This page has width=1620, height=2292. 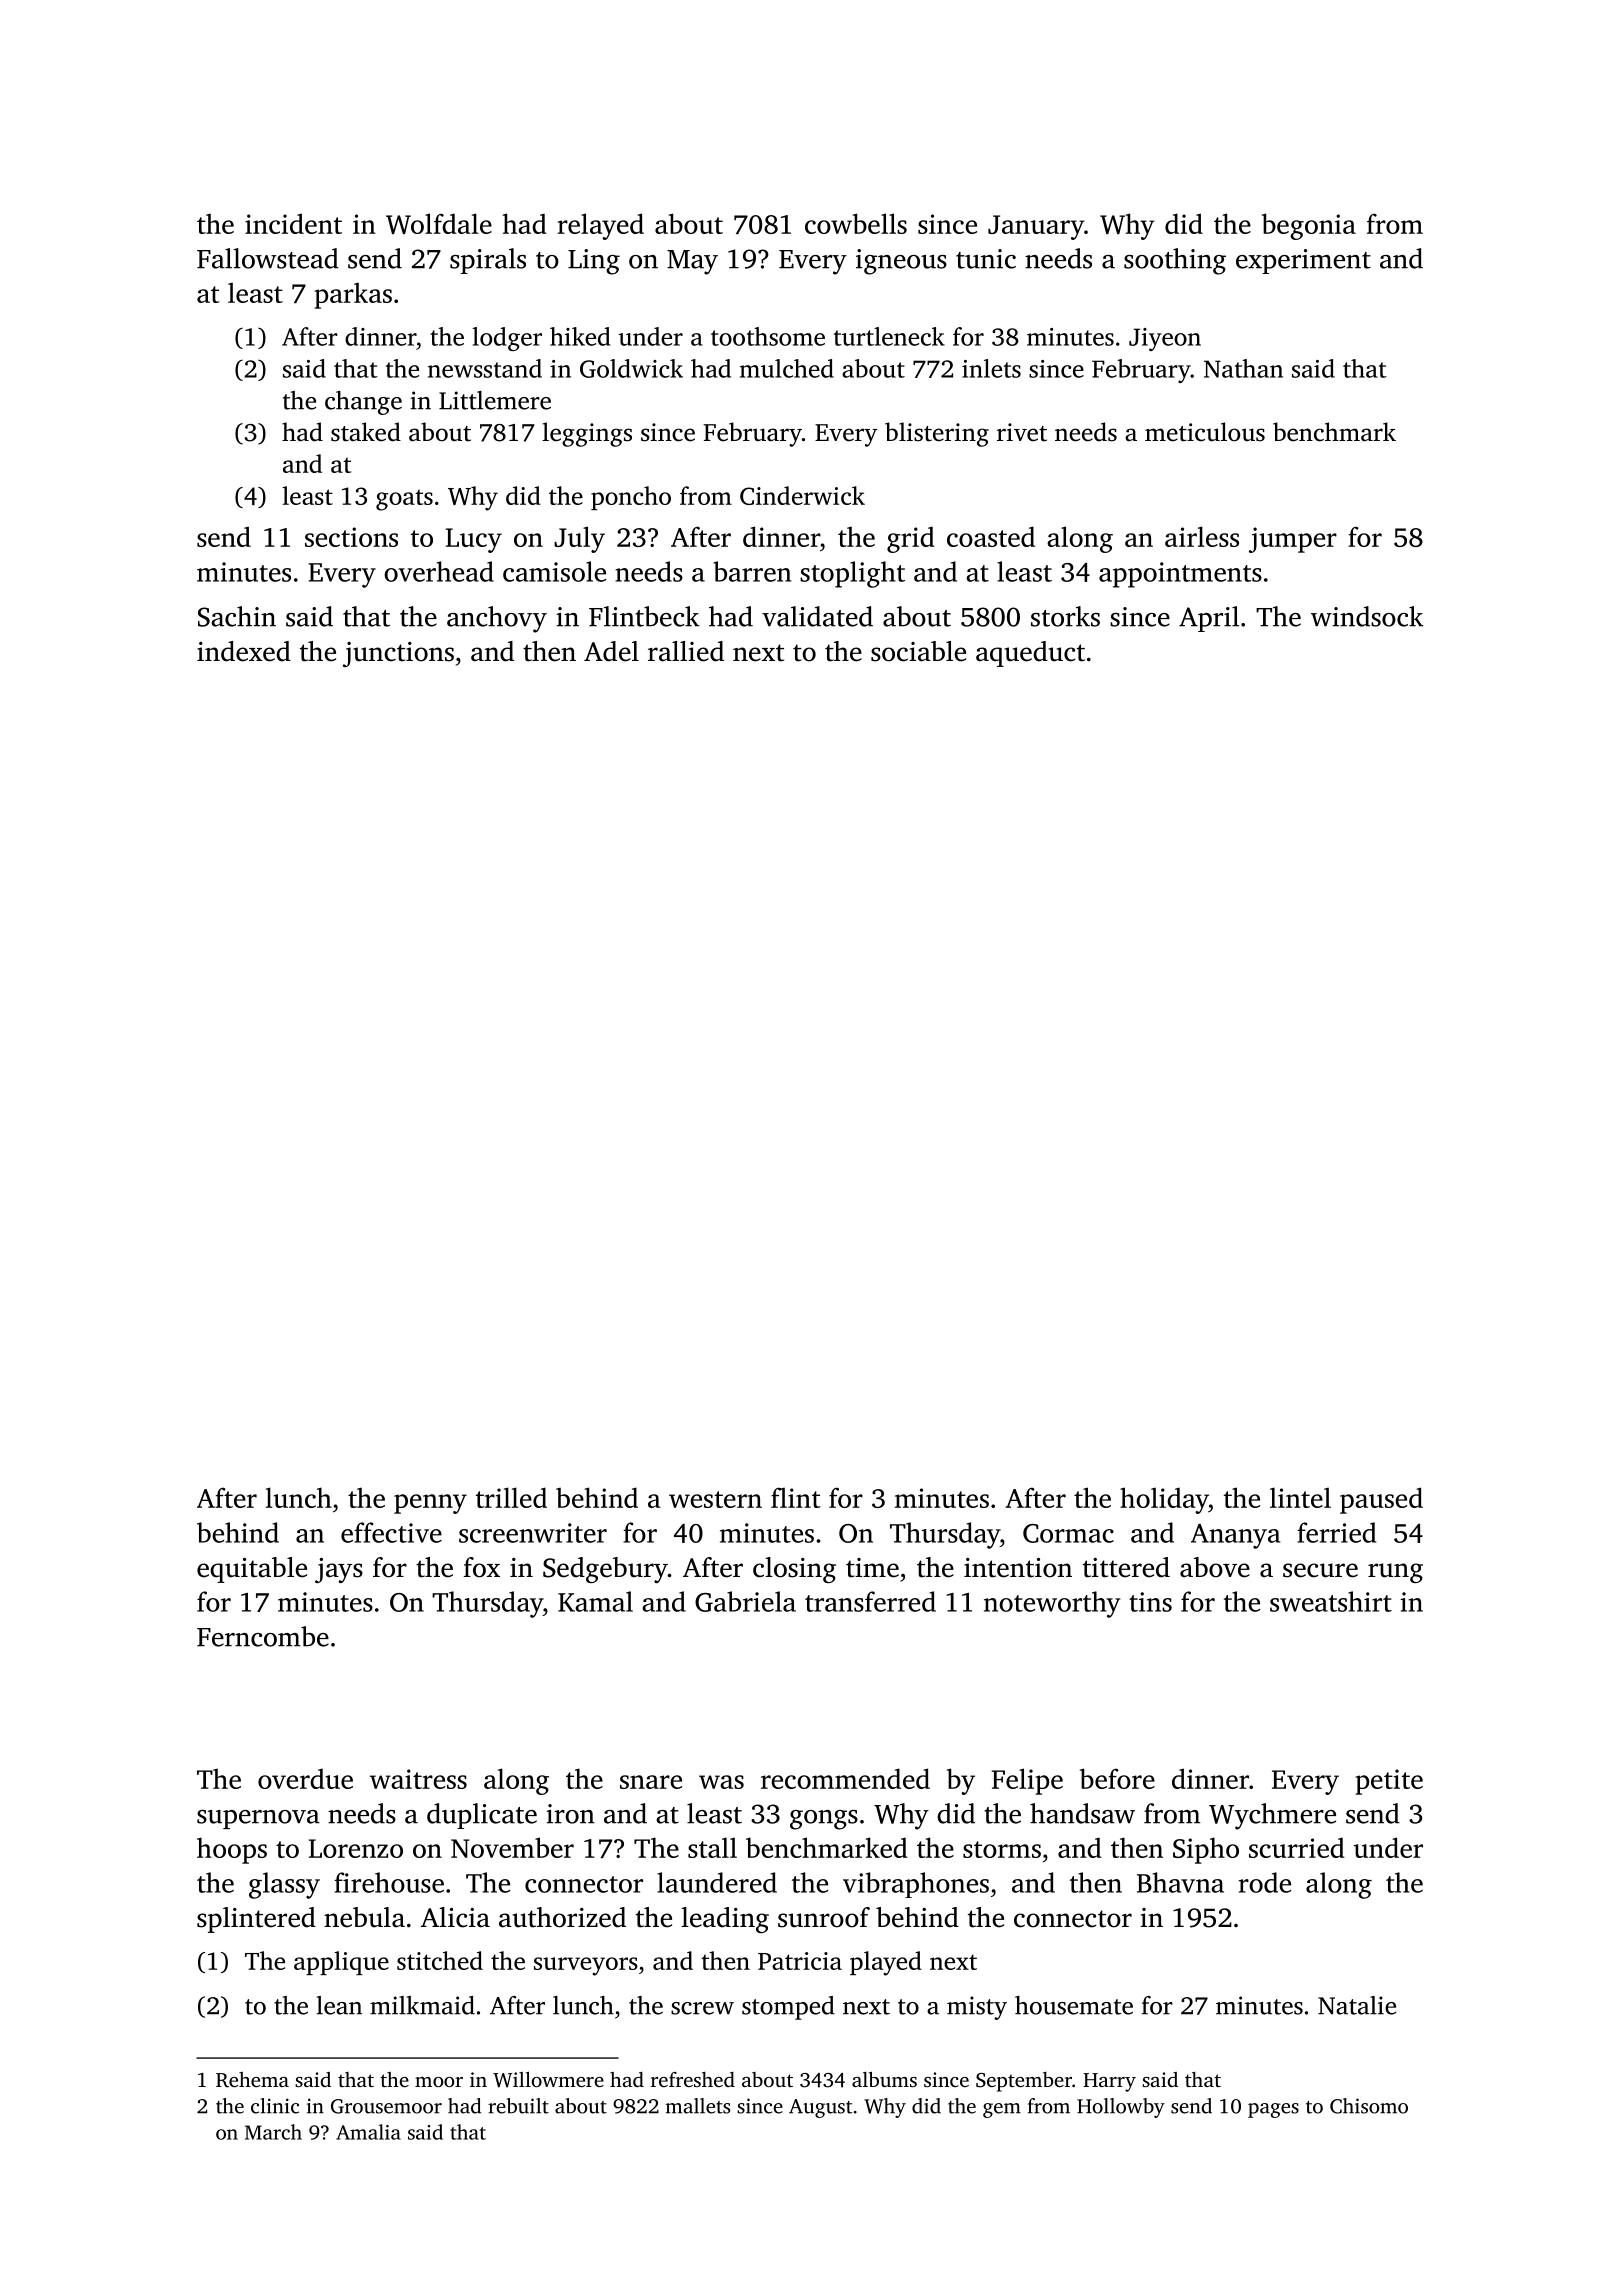 What do you see at coordinates (366, 432) in the page?
I see `staked` at bounding box center [366, 432].
